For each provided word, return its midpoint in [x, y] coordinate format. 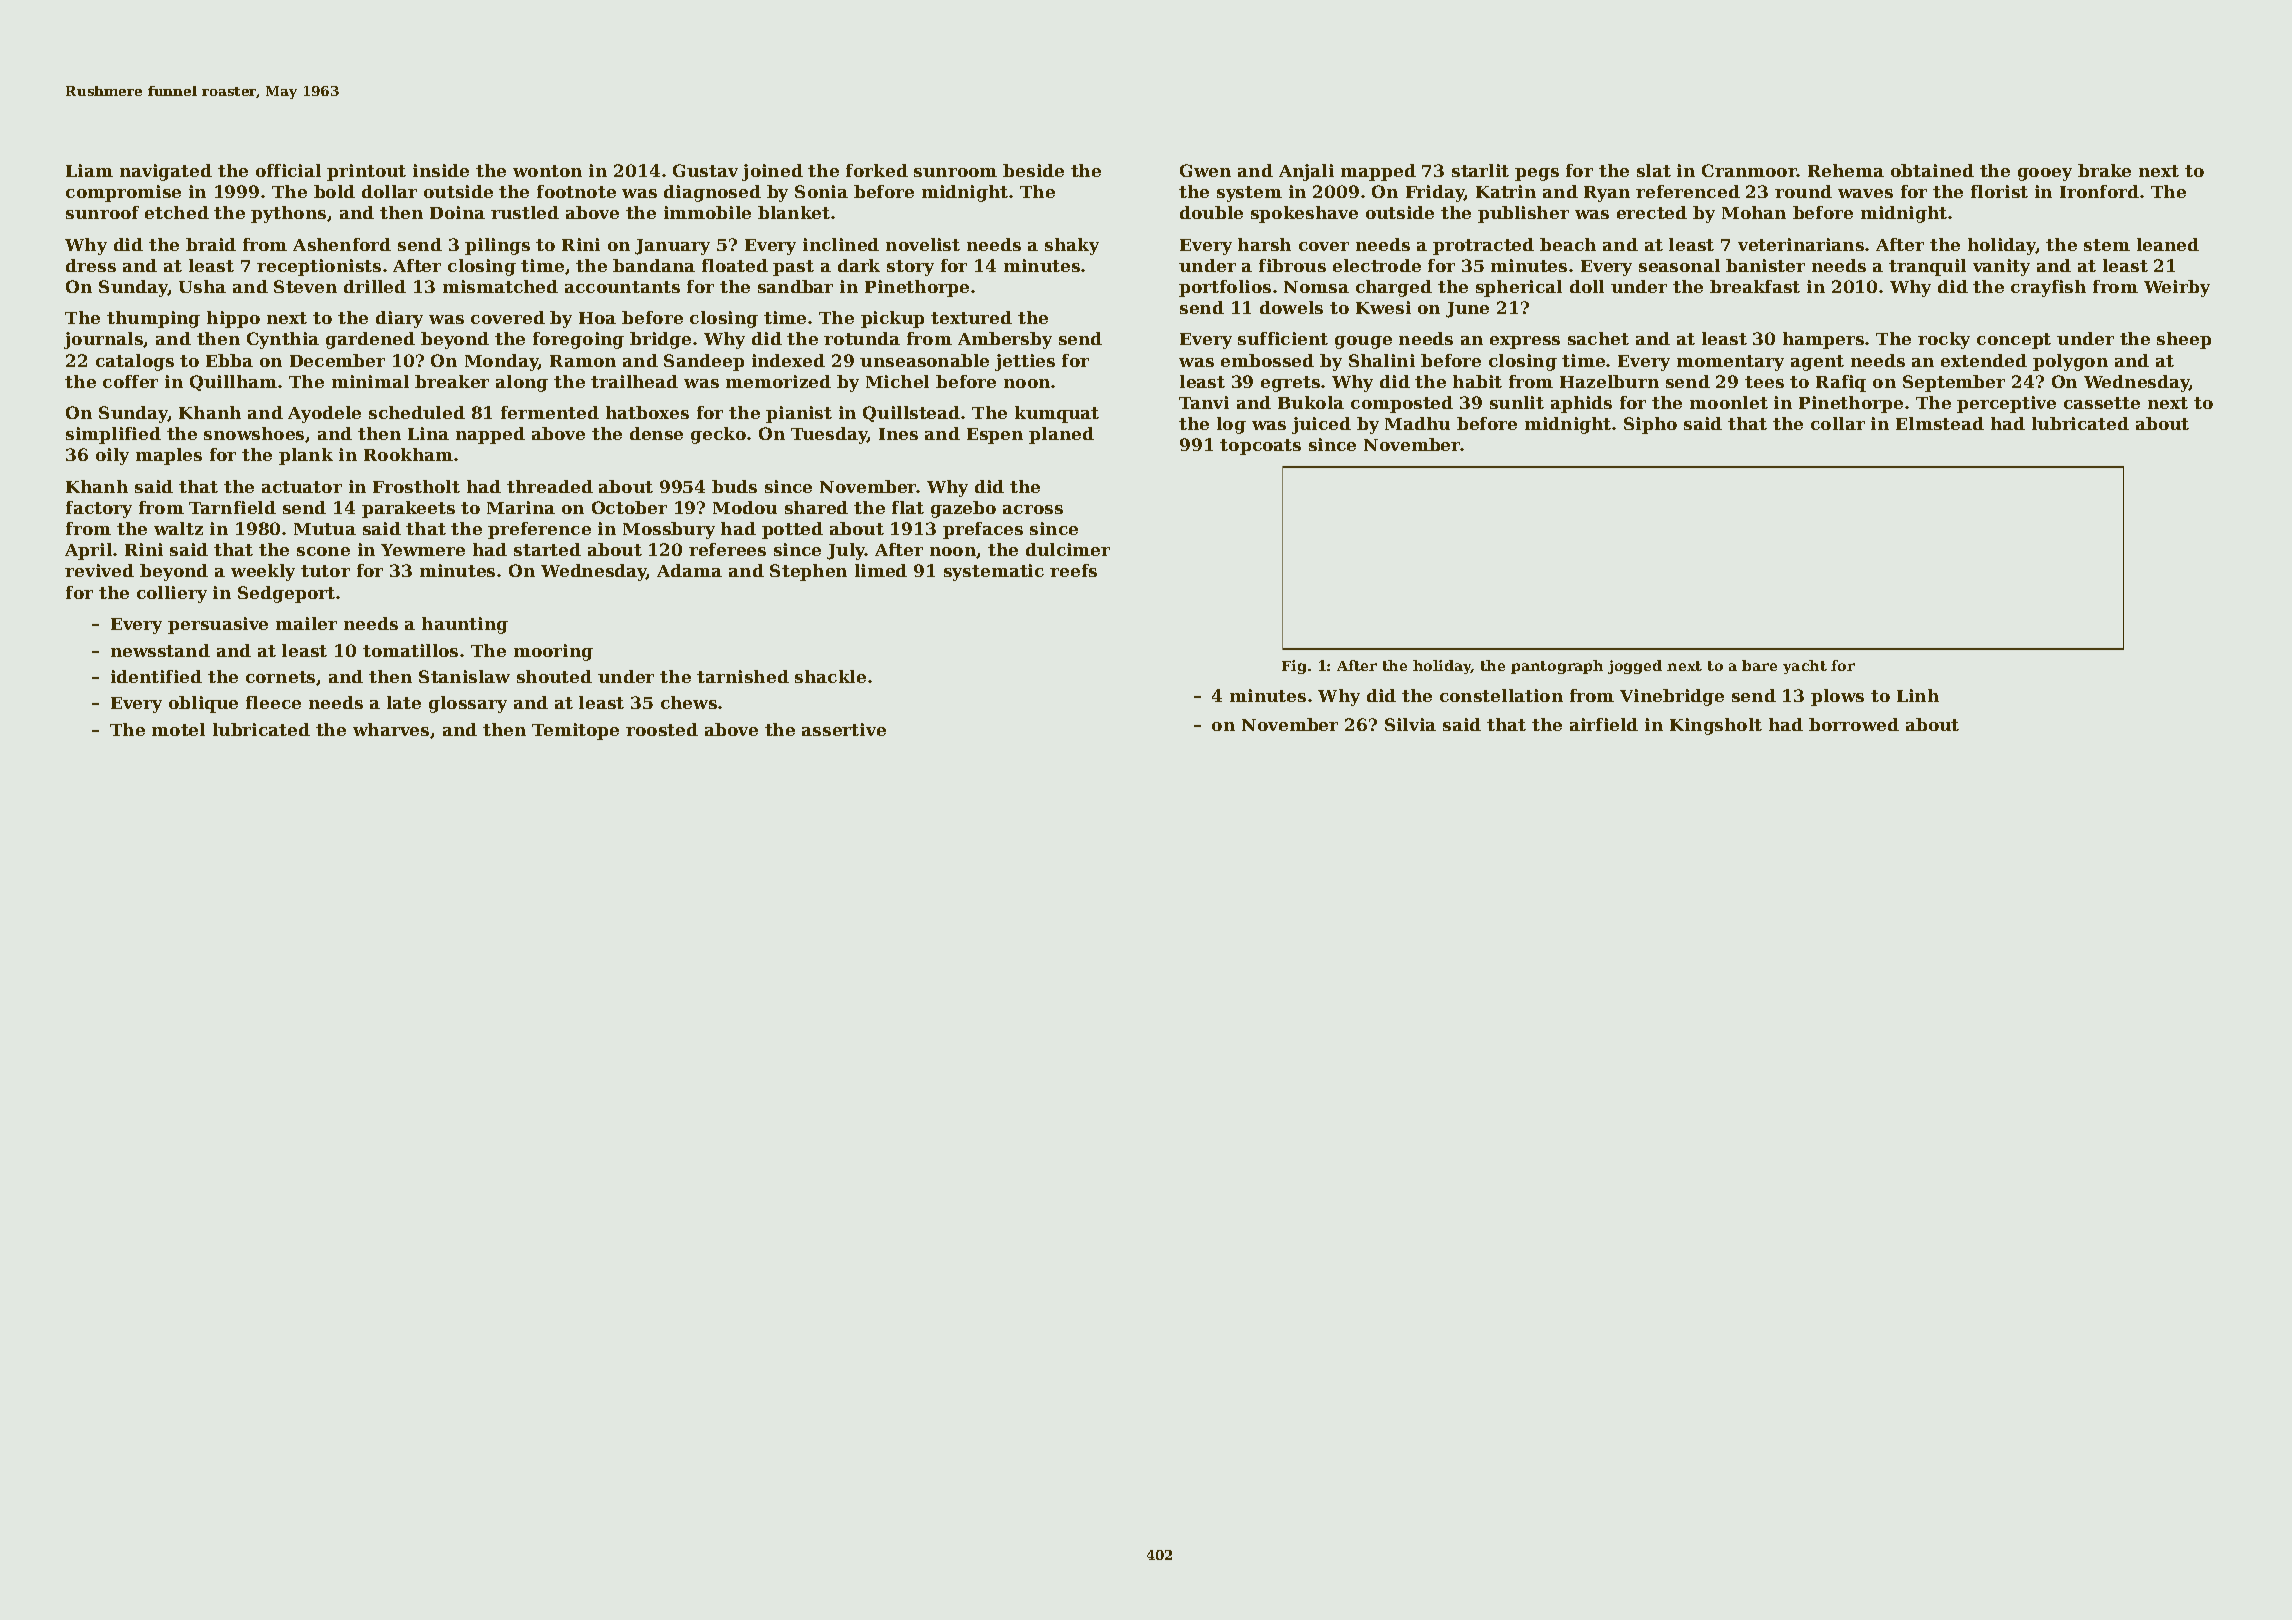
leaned [2168, 244]
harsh [1264, 244]
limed [881, 570]
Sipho [1650, 425]
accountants [622, 287]
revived [99, 570]
